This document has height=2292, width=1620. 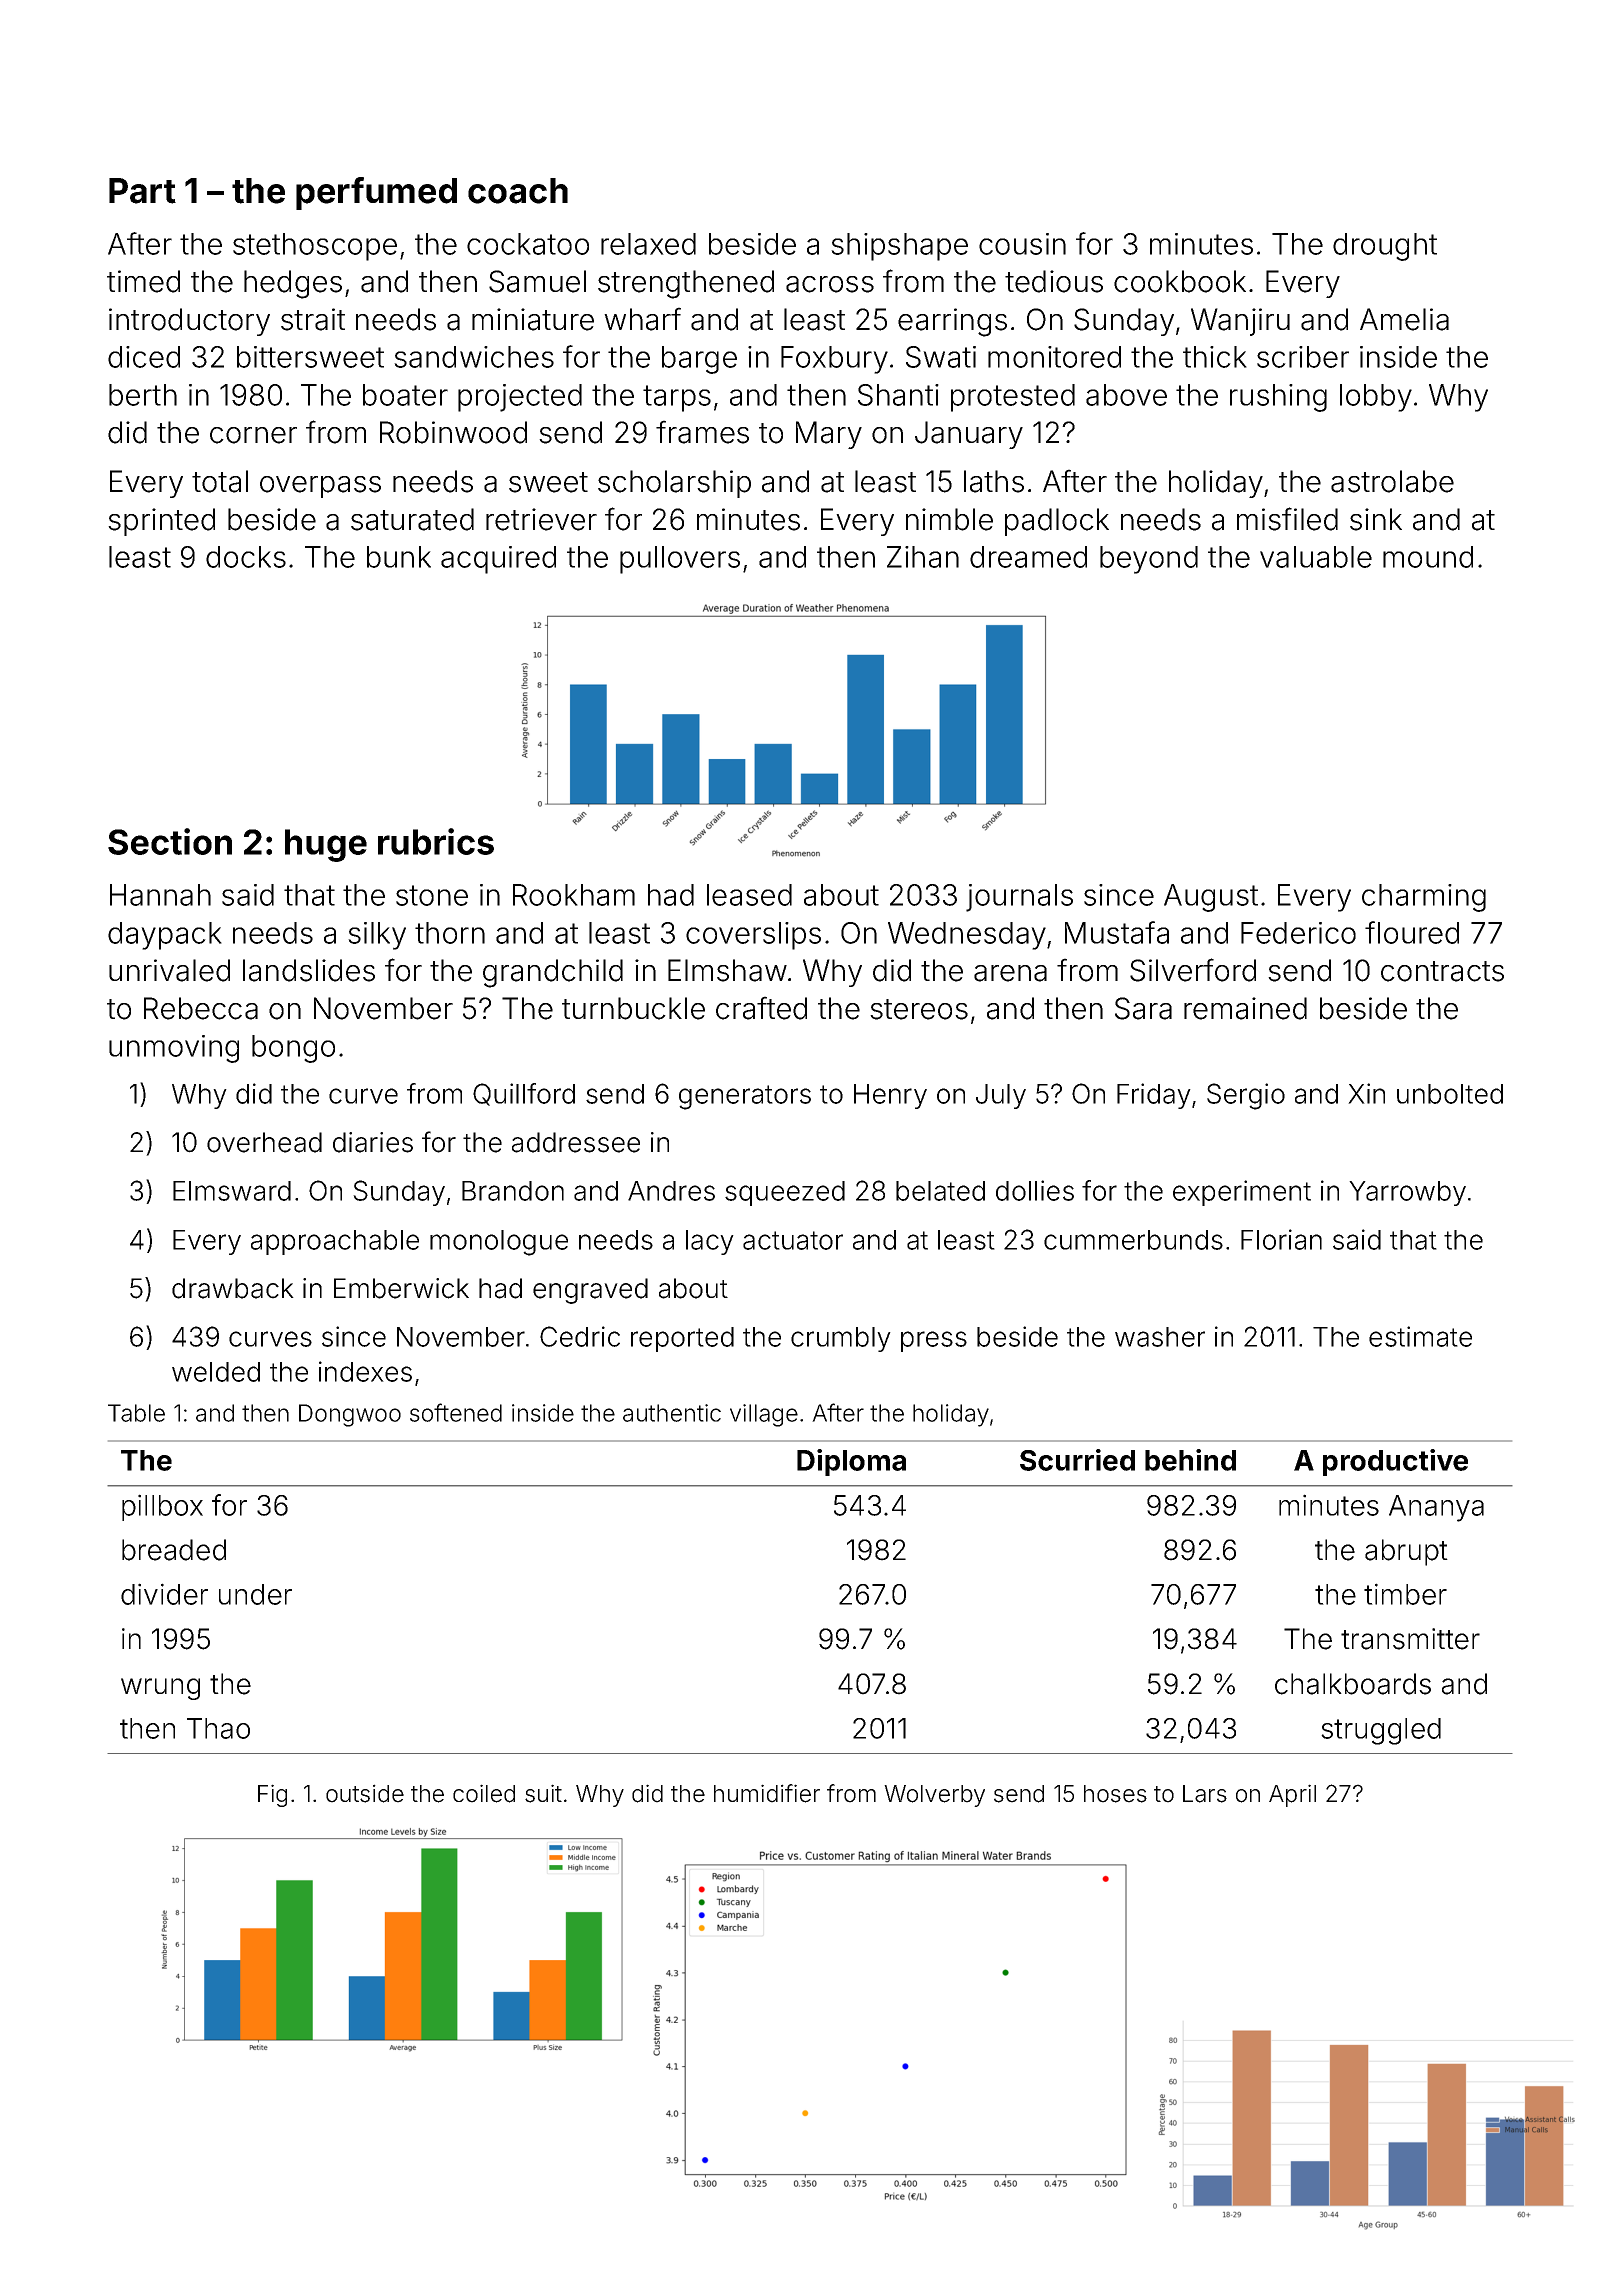 What do you see at coordinates (1298, 933) in the document?
I see `Federico` at bounding box center [1298, 933].
